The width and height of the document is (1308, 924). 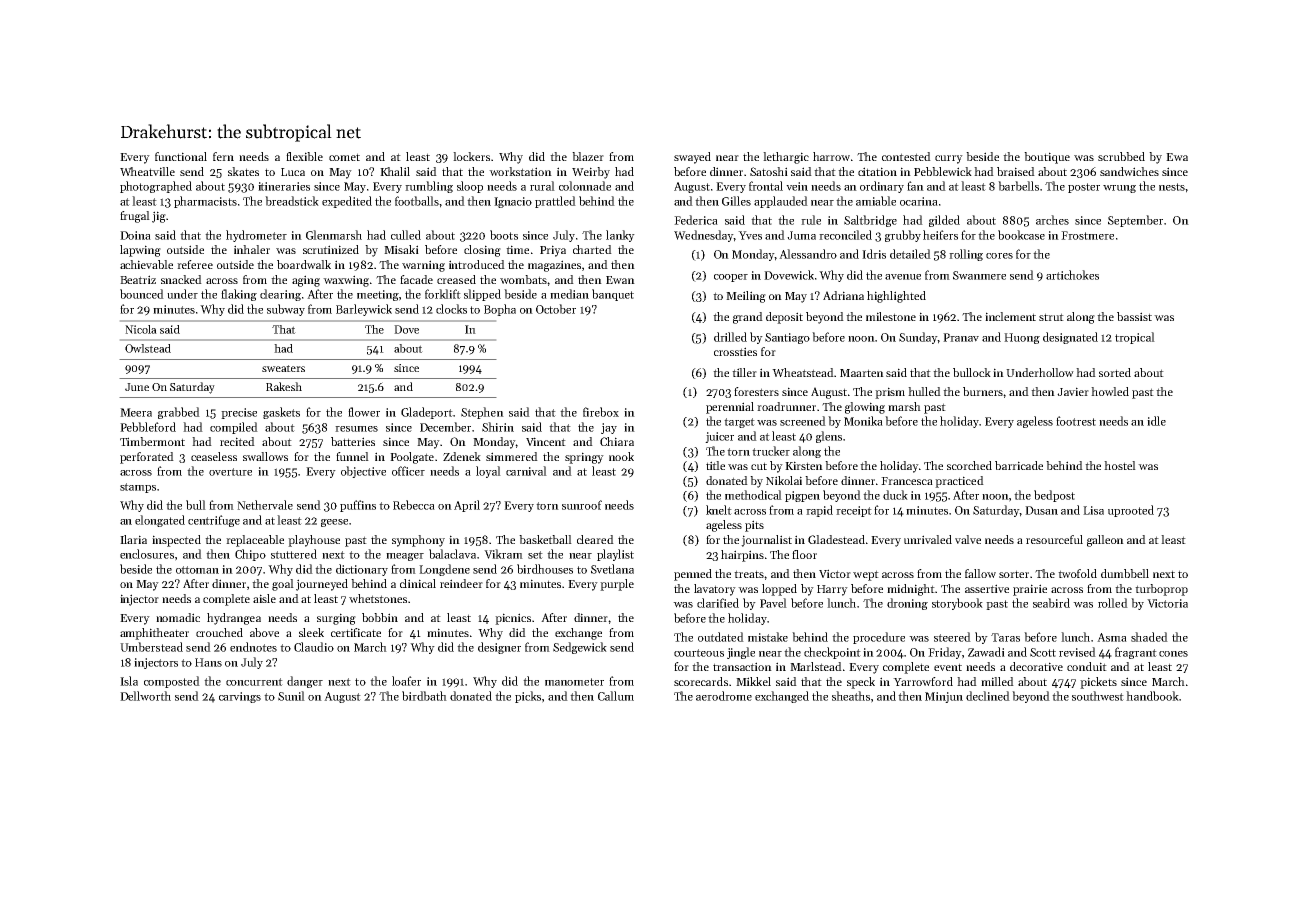 What do you see at coordinates (582, 505) in the document?
I see `sunroof` at bounding box center [582, 505].
